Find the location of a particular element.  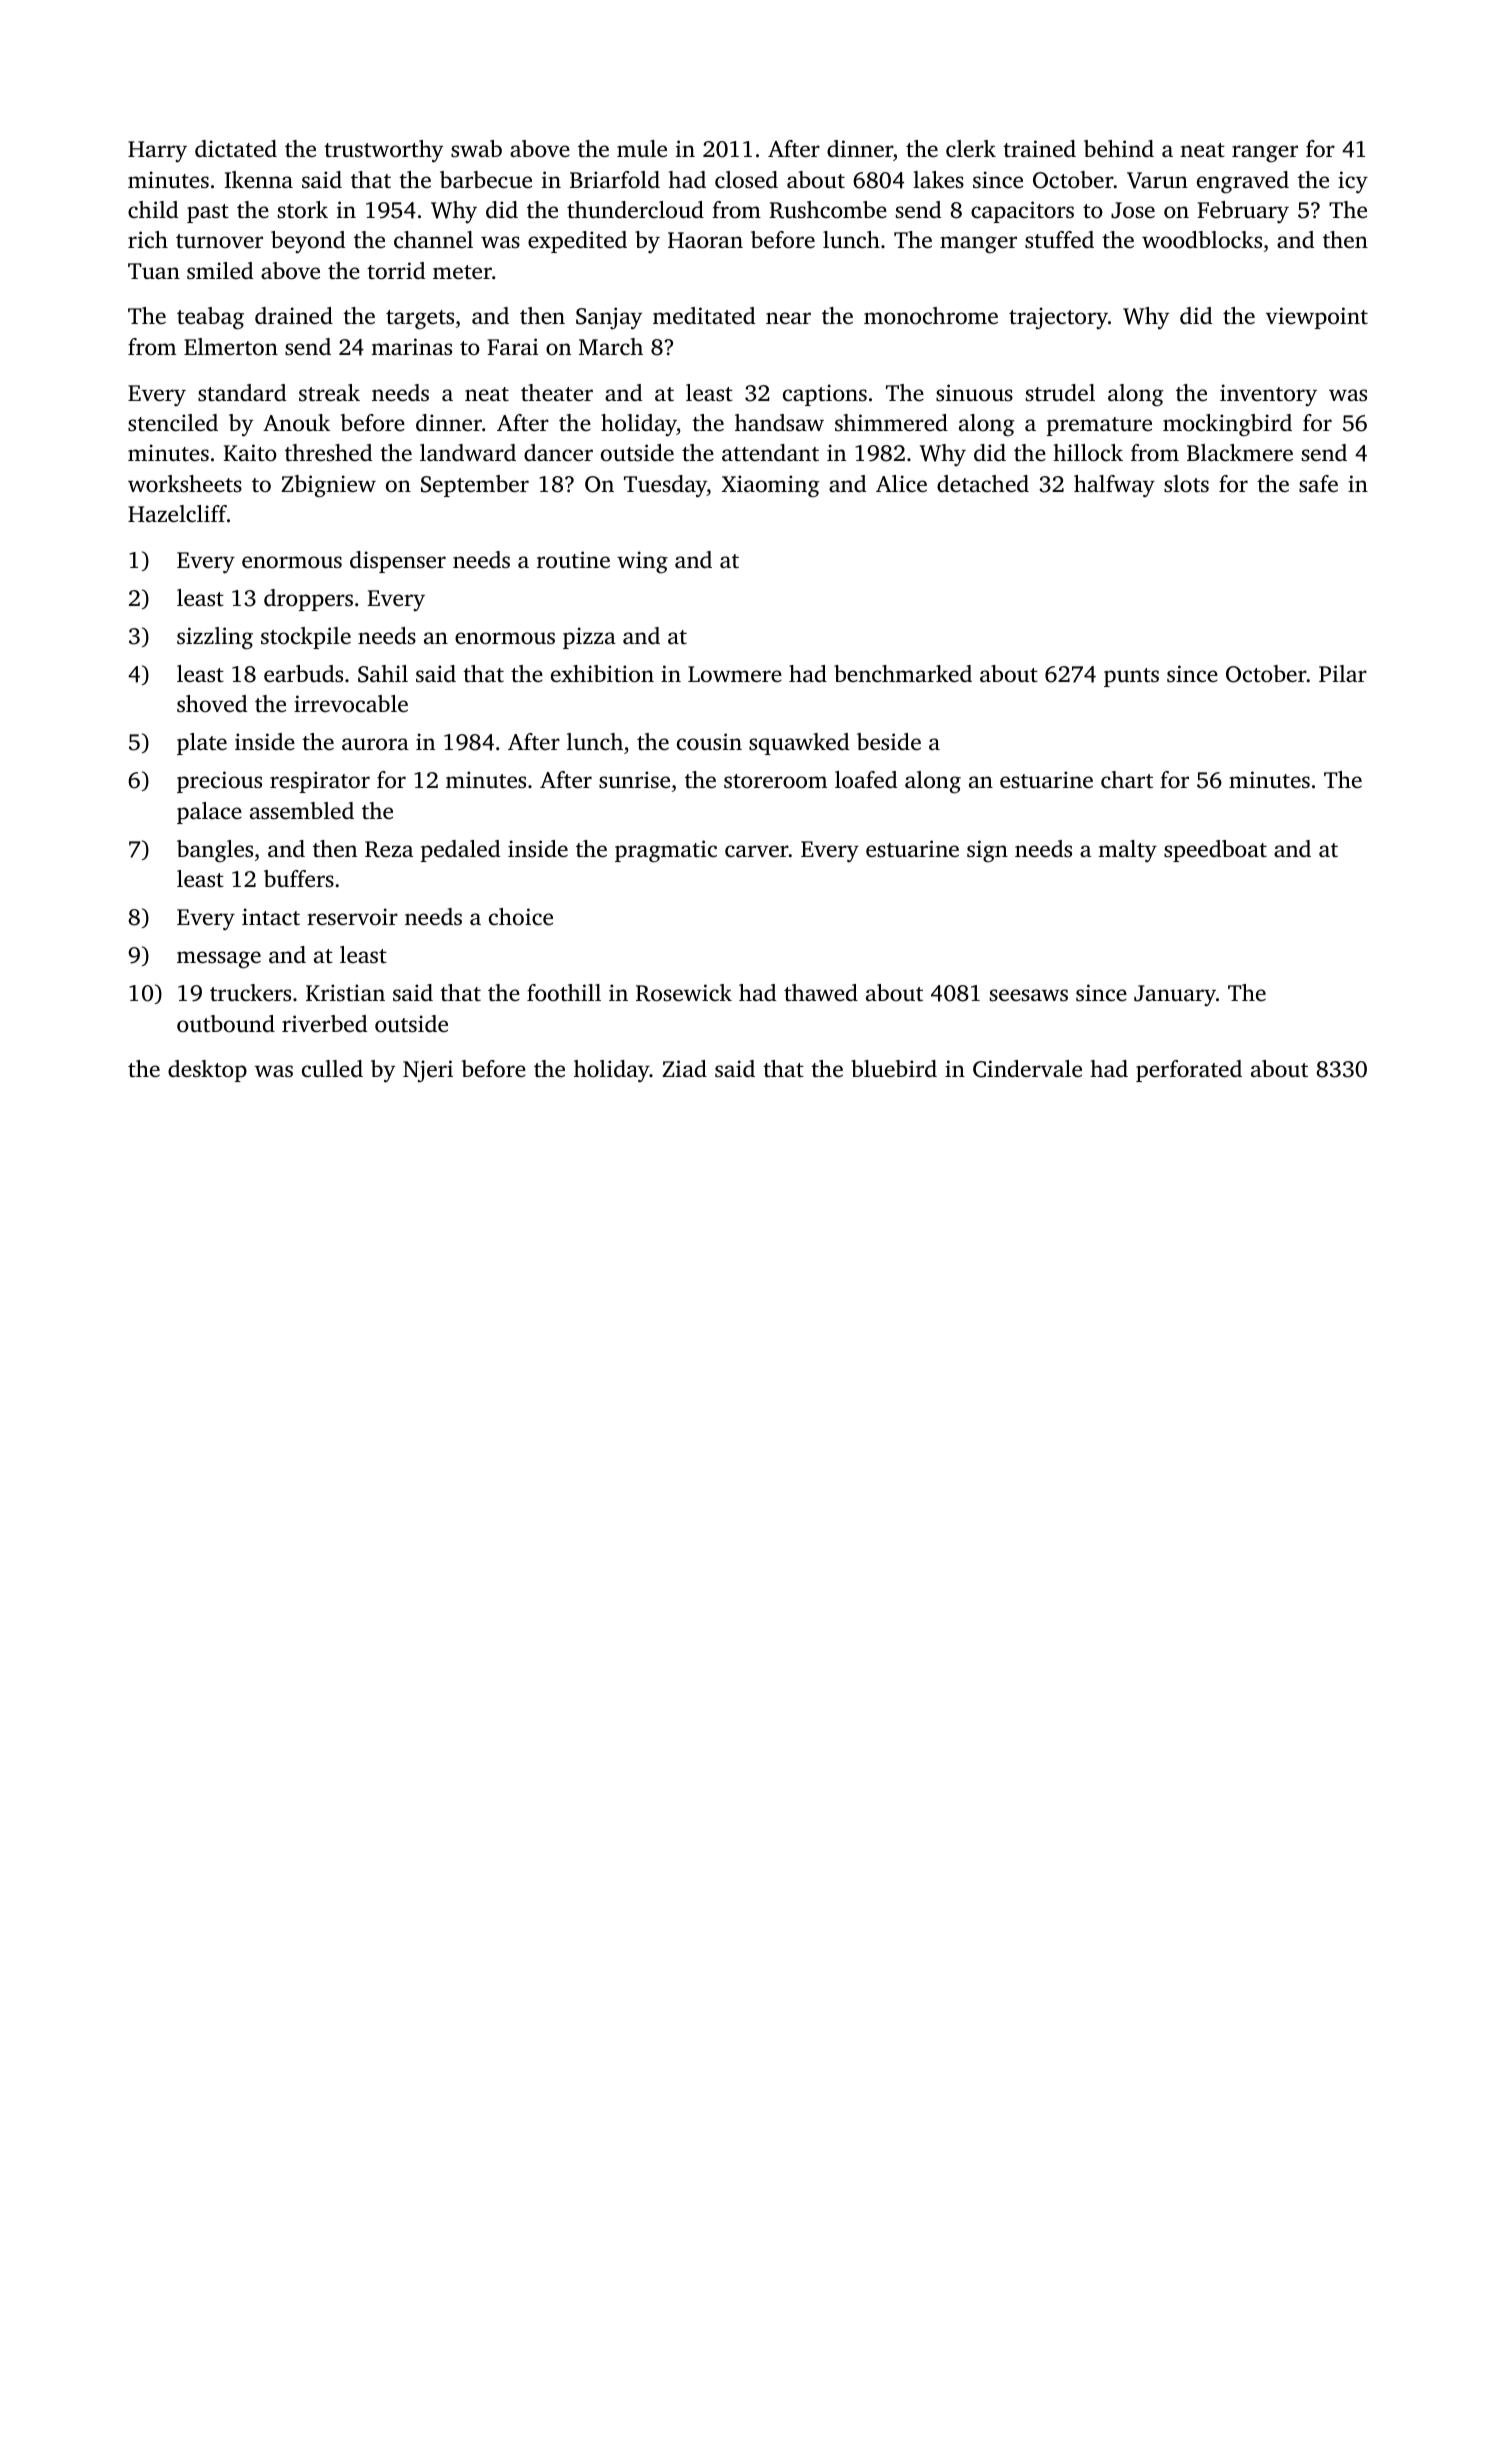

perforated is located at coordinates (1189, 1071).
